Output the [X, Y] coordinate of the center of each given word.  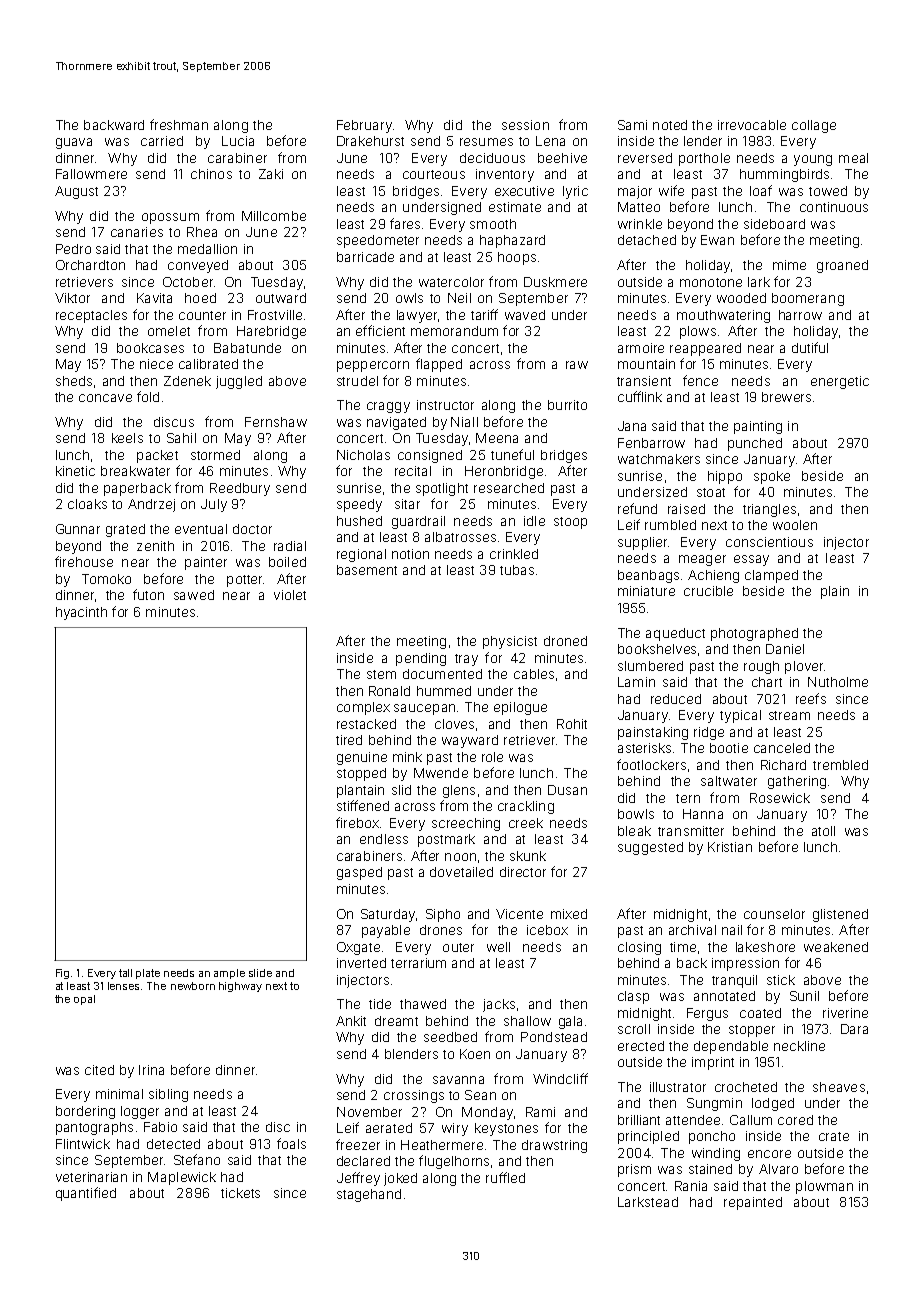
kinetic [75, 471]
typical [740, 716]
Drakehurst [370, 141]
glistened [840, 915]
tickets [240, 1193]
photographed [754, 634]
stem [381, 674]
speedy [359, 505]
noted [670, 125]
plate [148, 974]
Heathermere [442, 1145]
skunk [528, 856]
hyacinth [81, 613]
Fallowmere [91, 174]
